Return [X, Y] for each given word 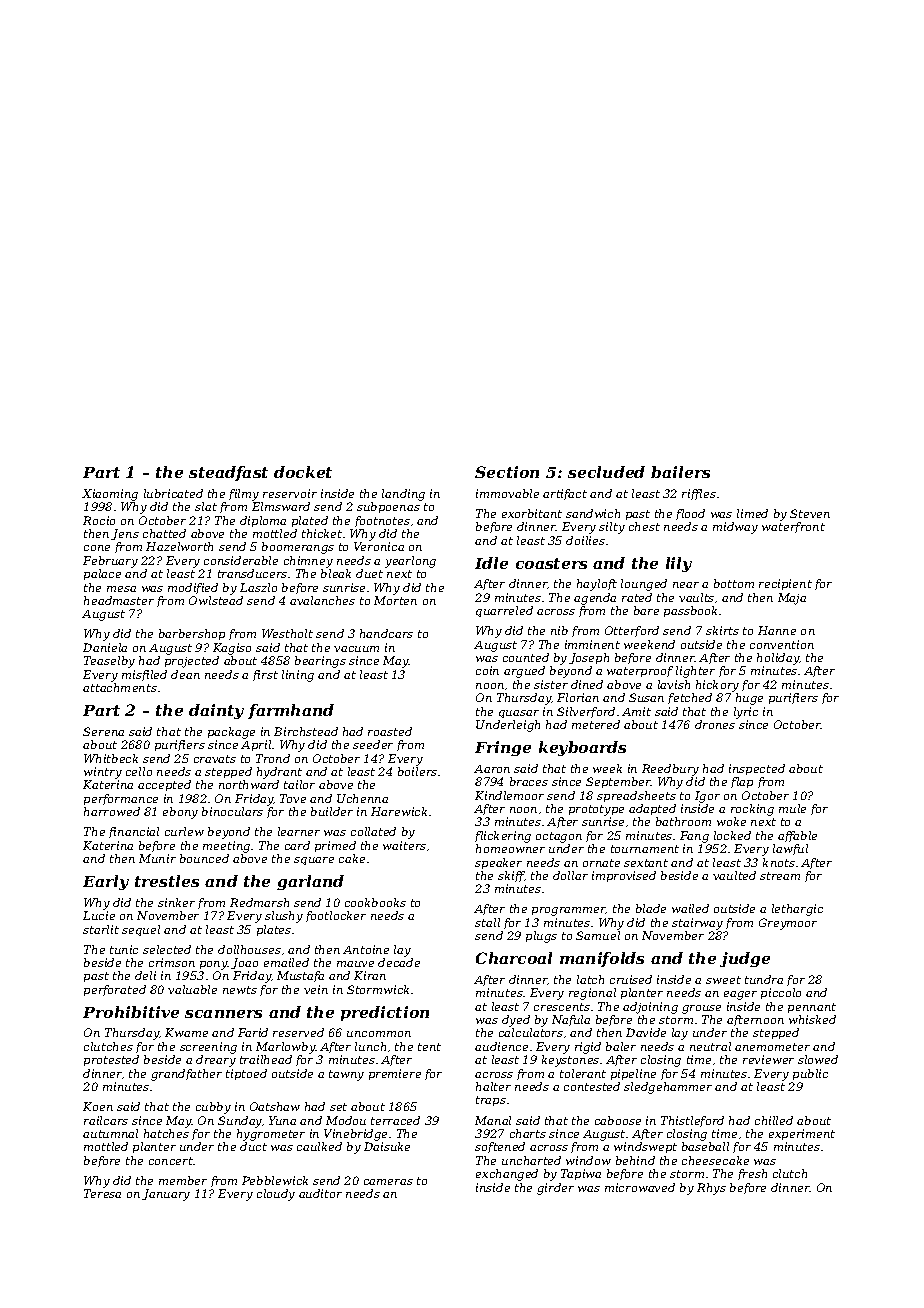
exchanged [507, 1175]
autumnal [110, 1133]
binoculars [232, 811]
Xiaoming [110, 495]
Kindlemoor [509, 795]
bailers [680, 472]
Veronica [379, 546]
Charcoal [514, 958]
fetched [690, 698]
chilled [774, 1120]
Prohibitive [131, 1012]
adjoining [650, 1008]
